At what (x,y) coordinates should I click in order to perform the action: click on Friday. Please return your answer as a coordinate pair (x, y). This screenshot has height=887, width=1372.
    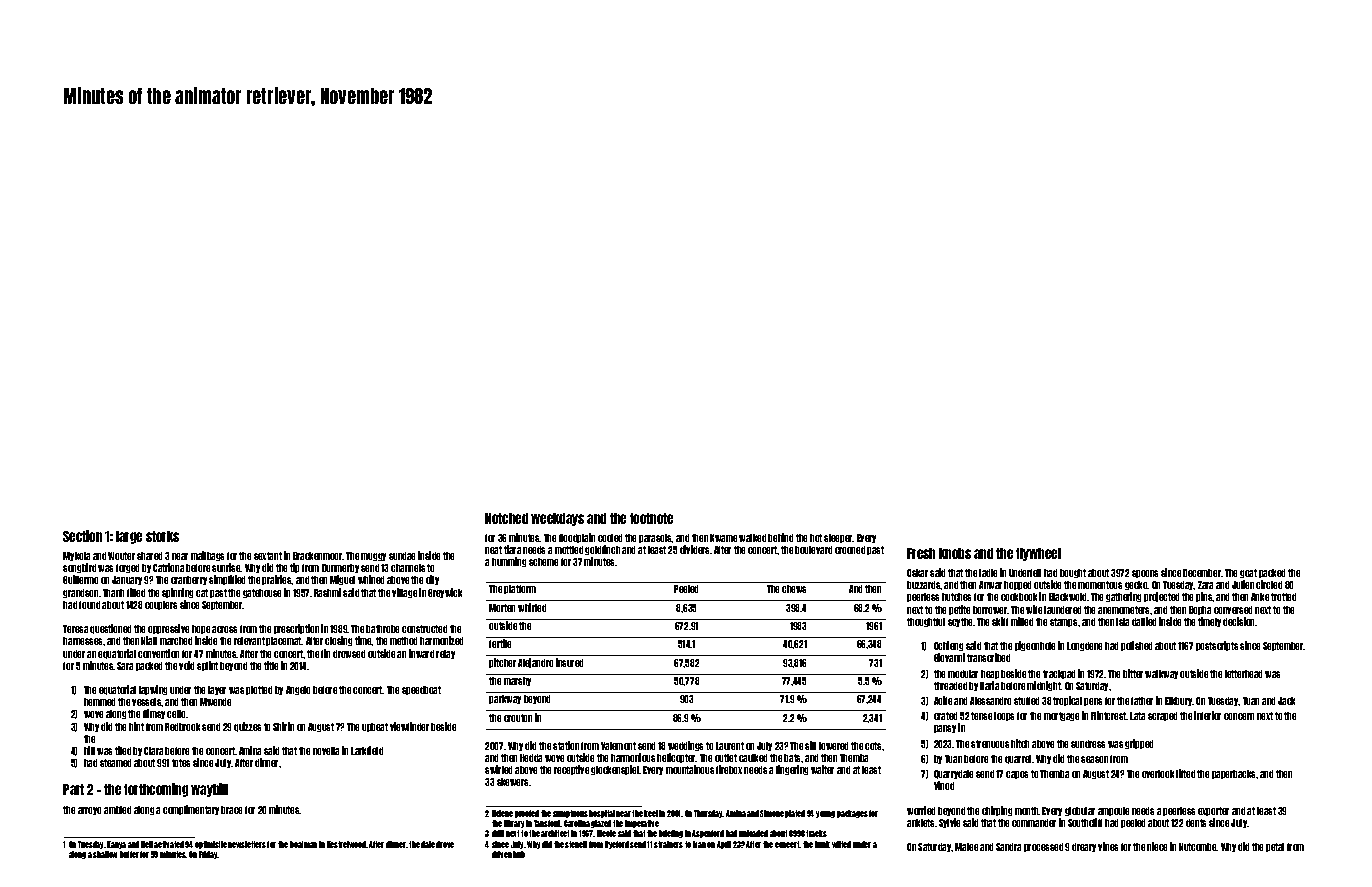
    Looking at the image, I should click on (208, 855).
